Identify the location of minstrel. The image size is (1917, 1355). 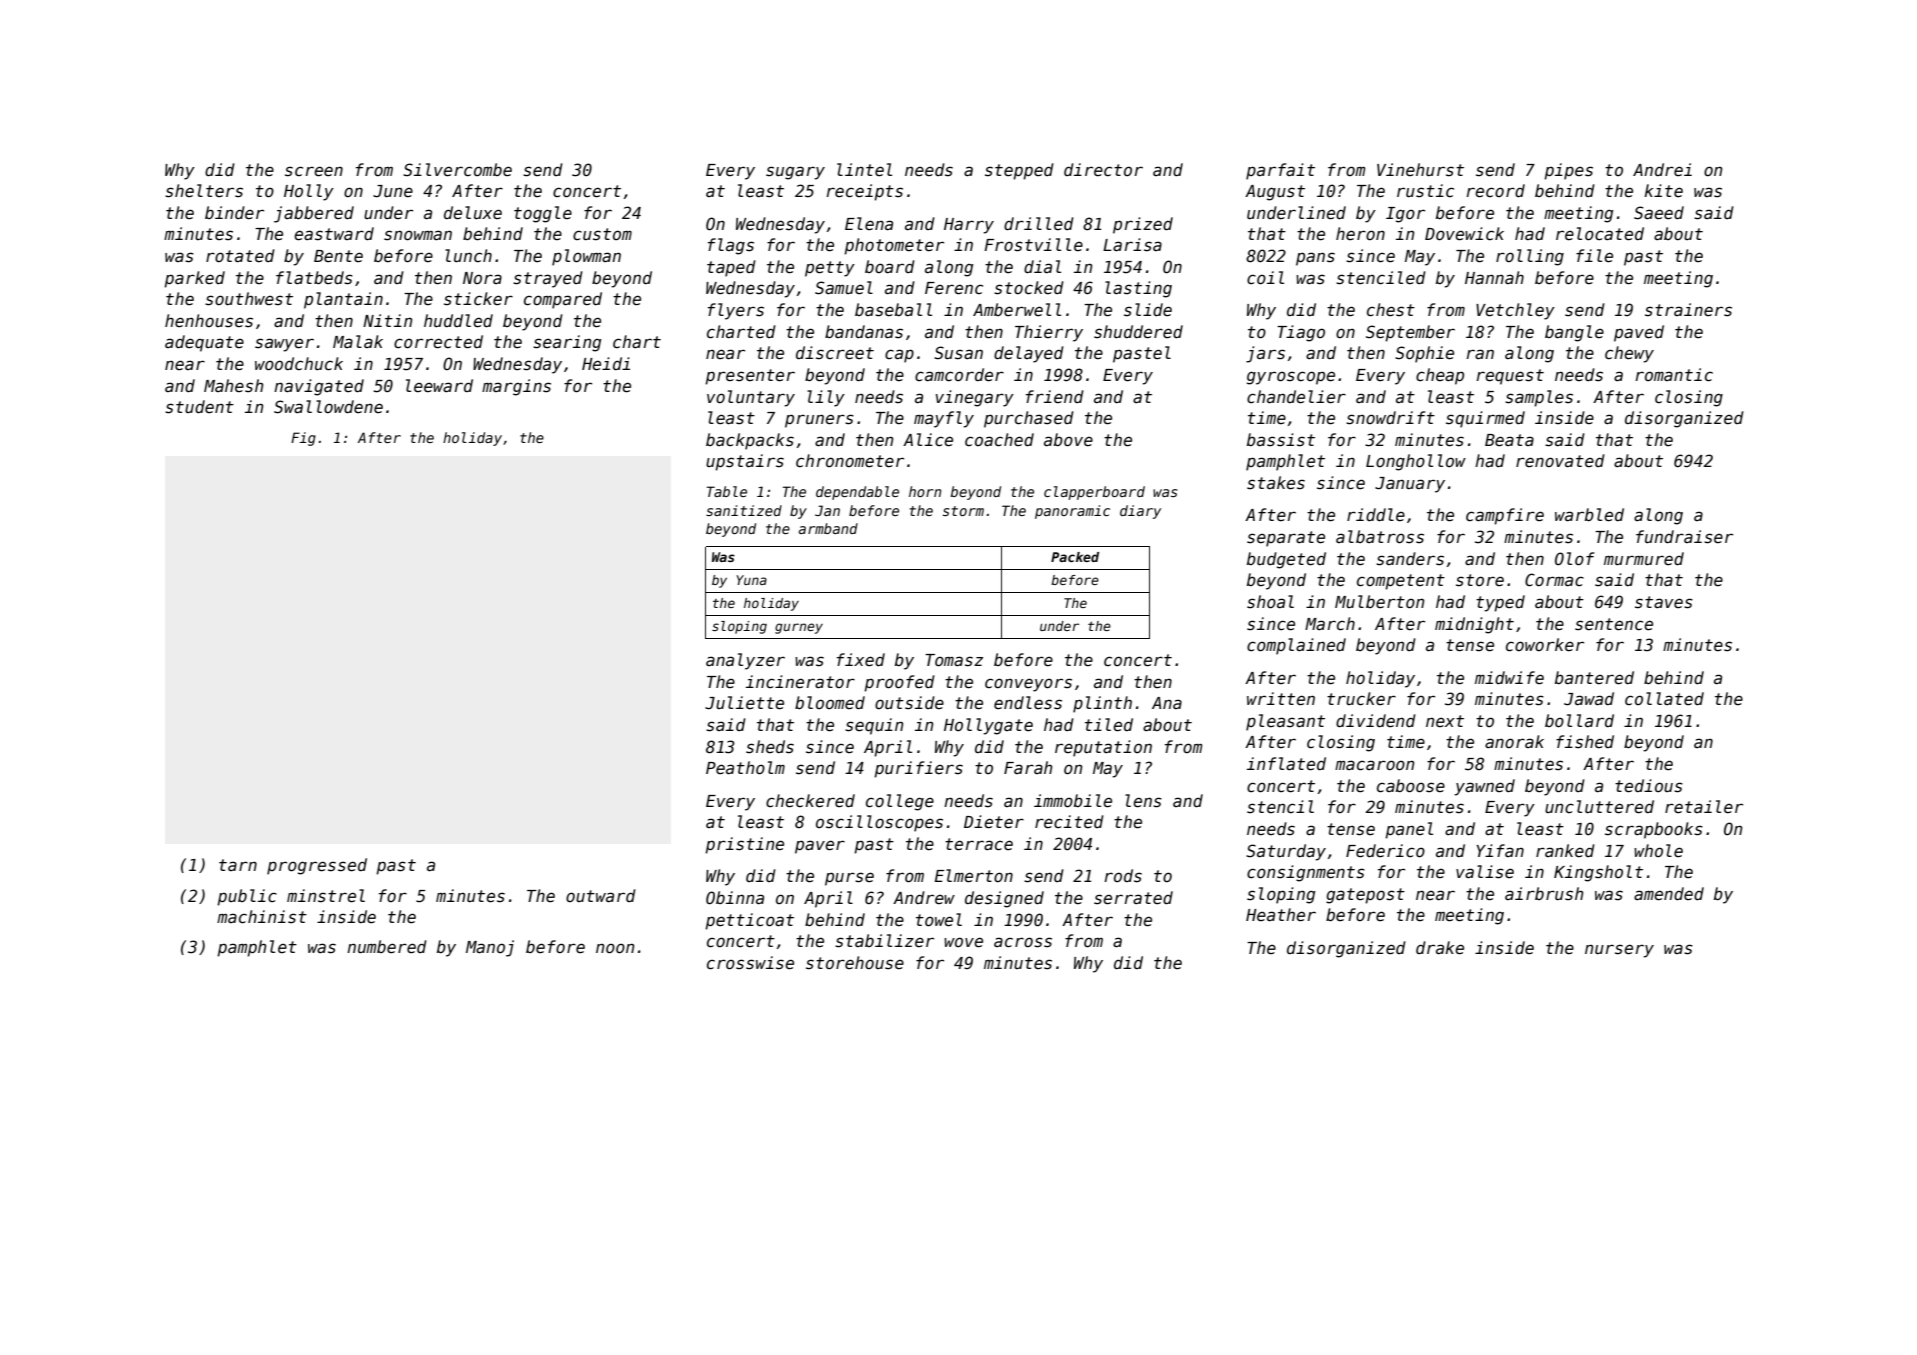
(326, 896).
